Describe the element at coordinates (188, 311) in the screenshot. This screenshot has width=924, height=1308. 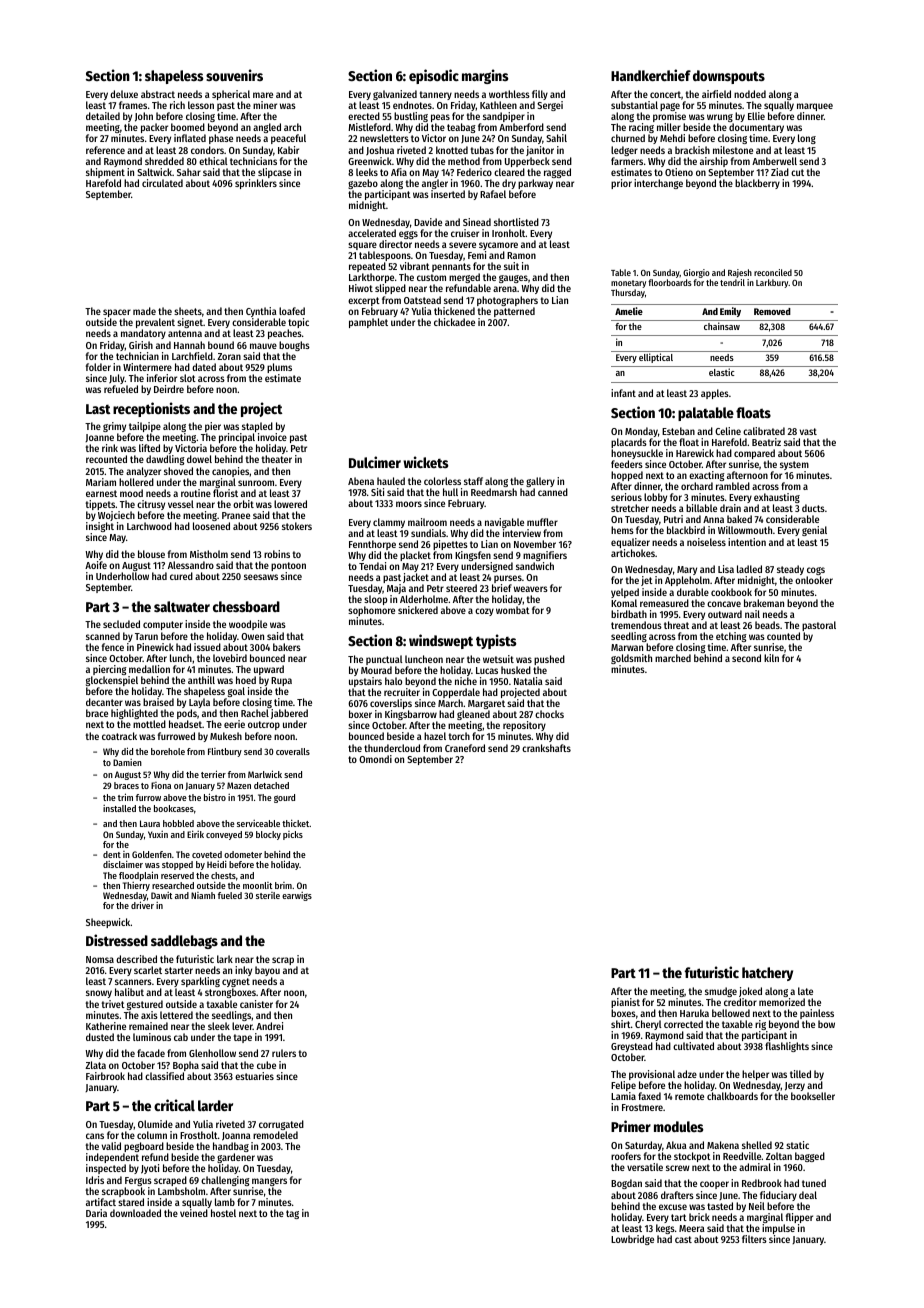
I see `sheets` at that location.
